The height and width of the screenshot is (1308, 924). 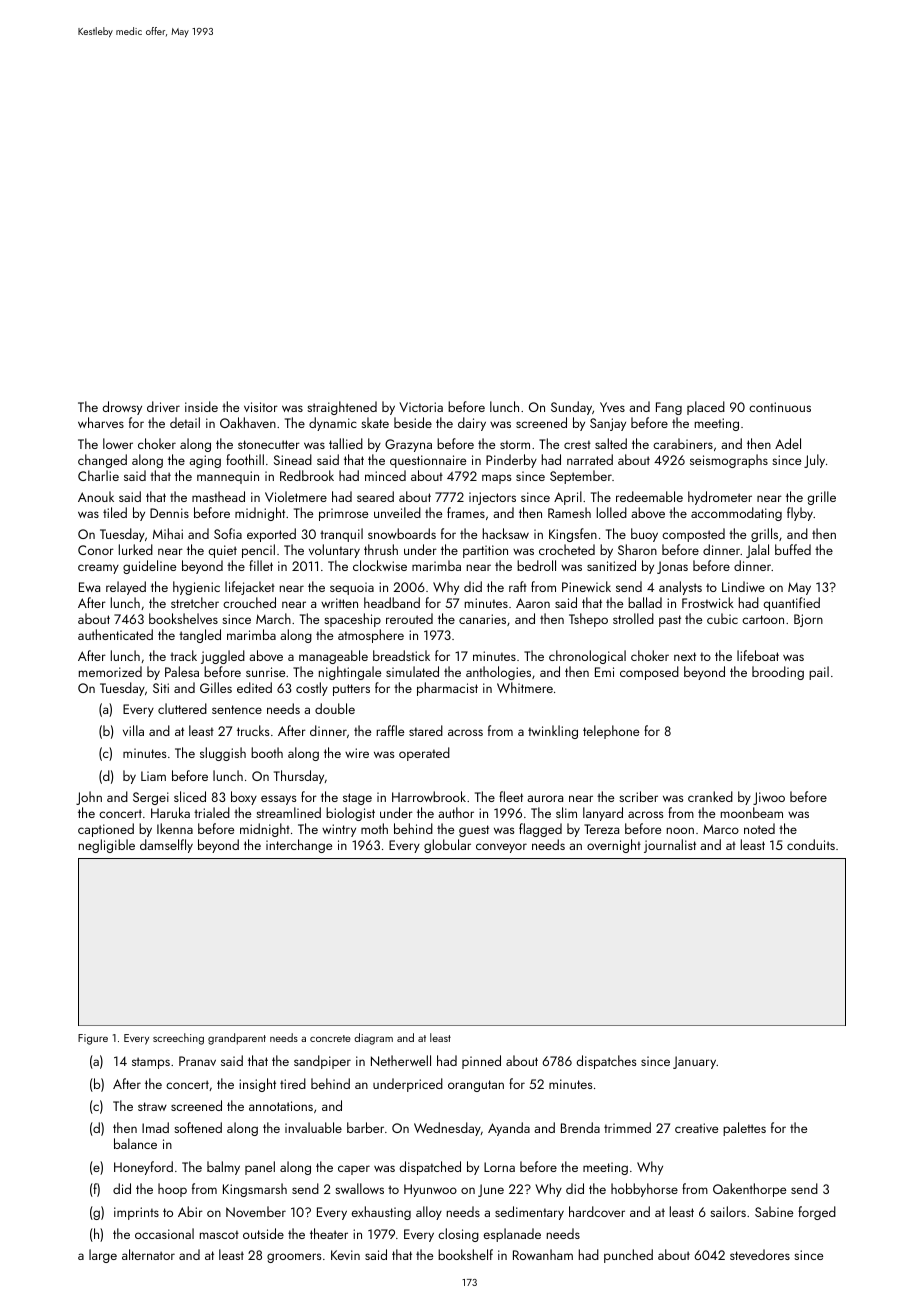 What do you see at coordinates (103, 1256) in the screenshot?
I see `large` at bounding box center [103, 1256].
